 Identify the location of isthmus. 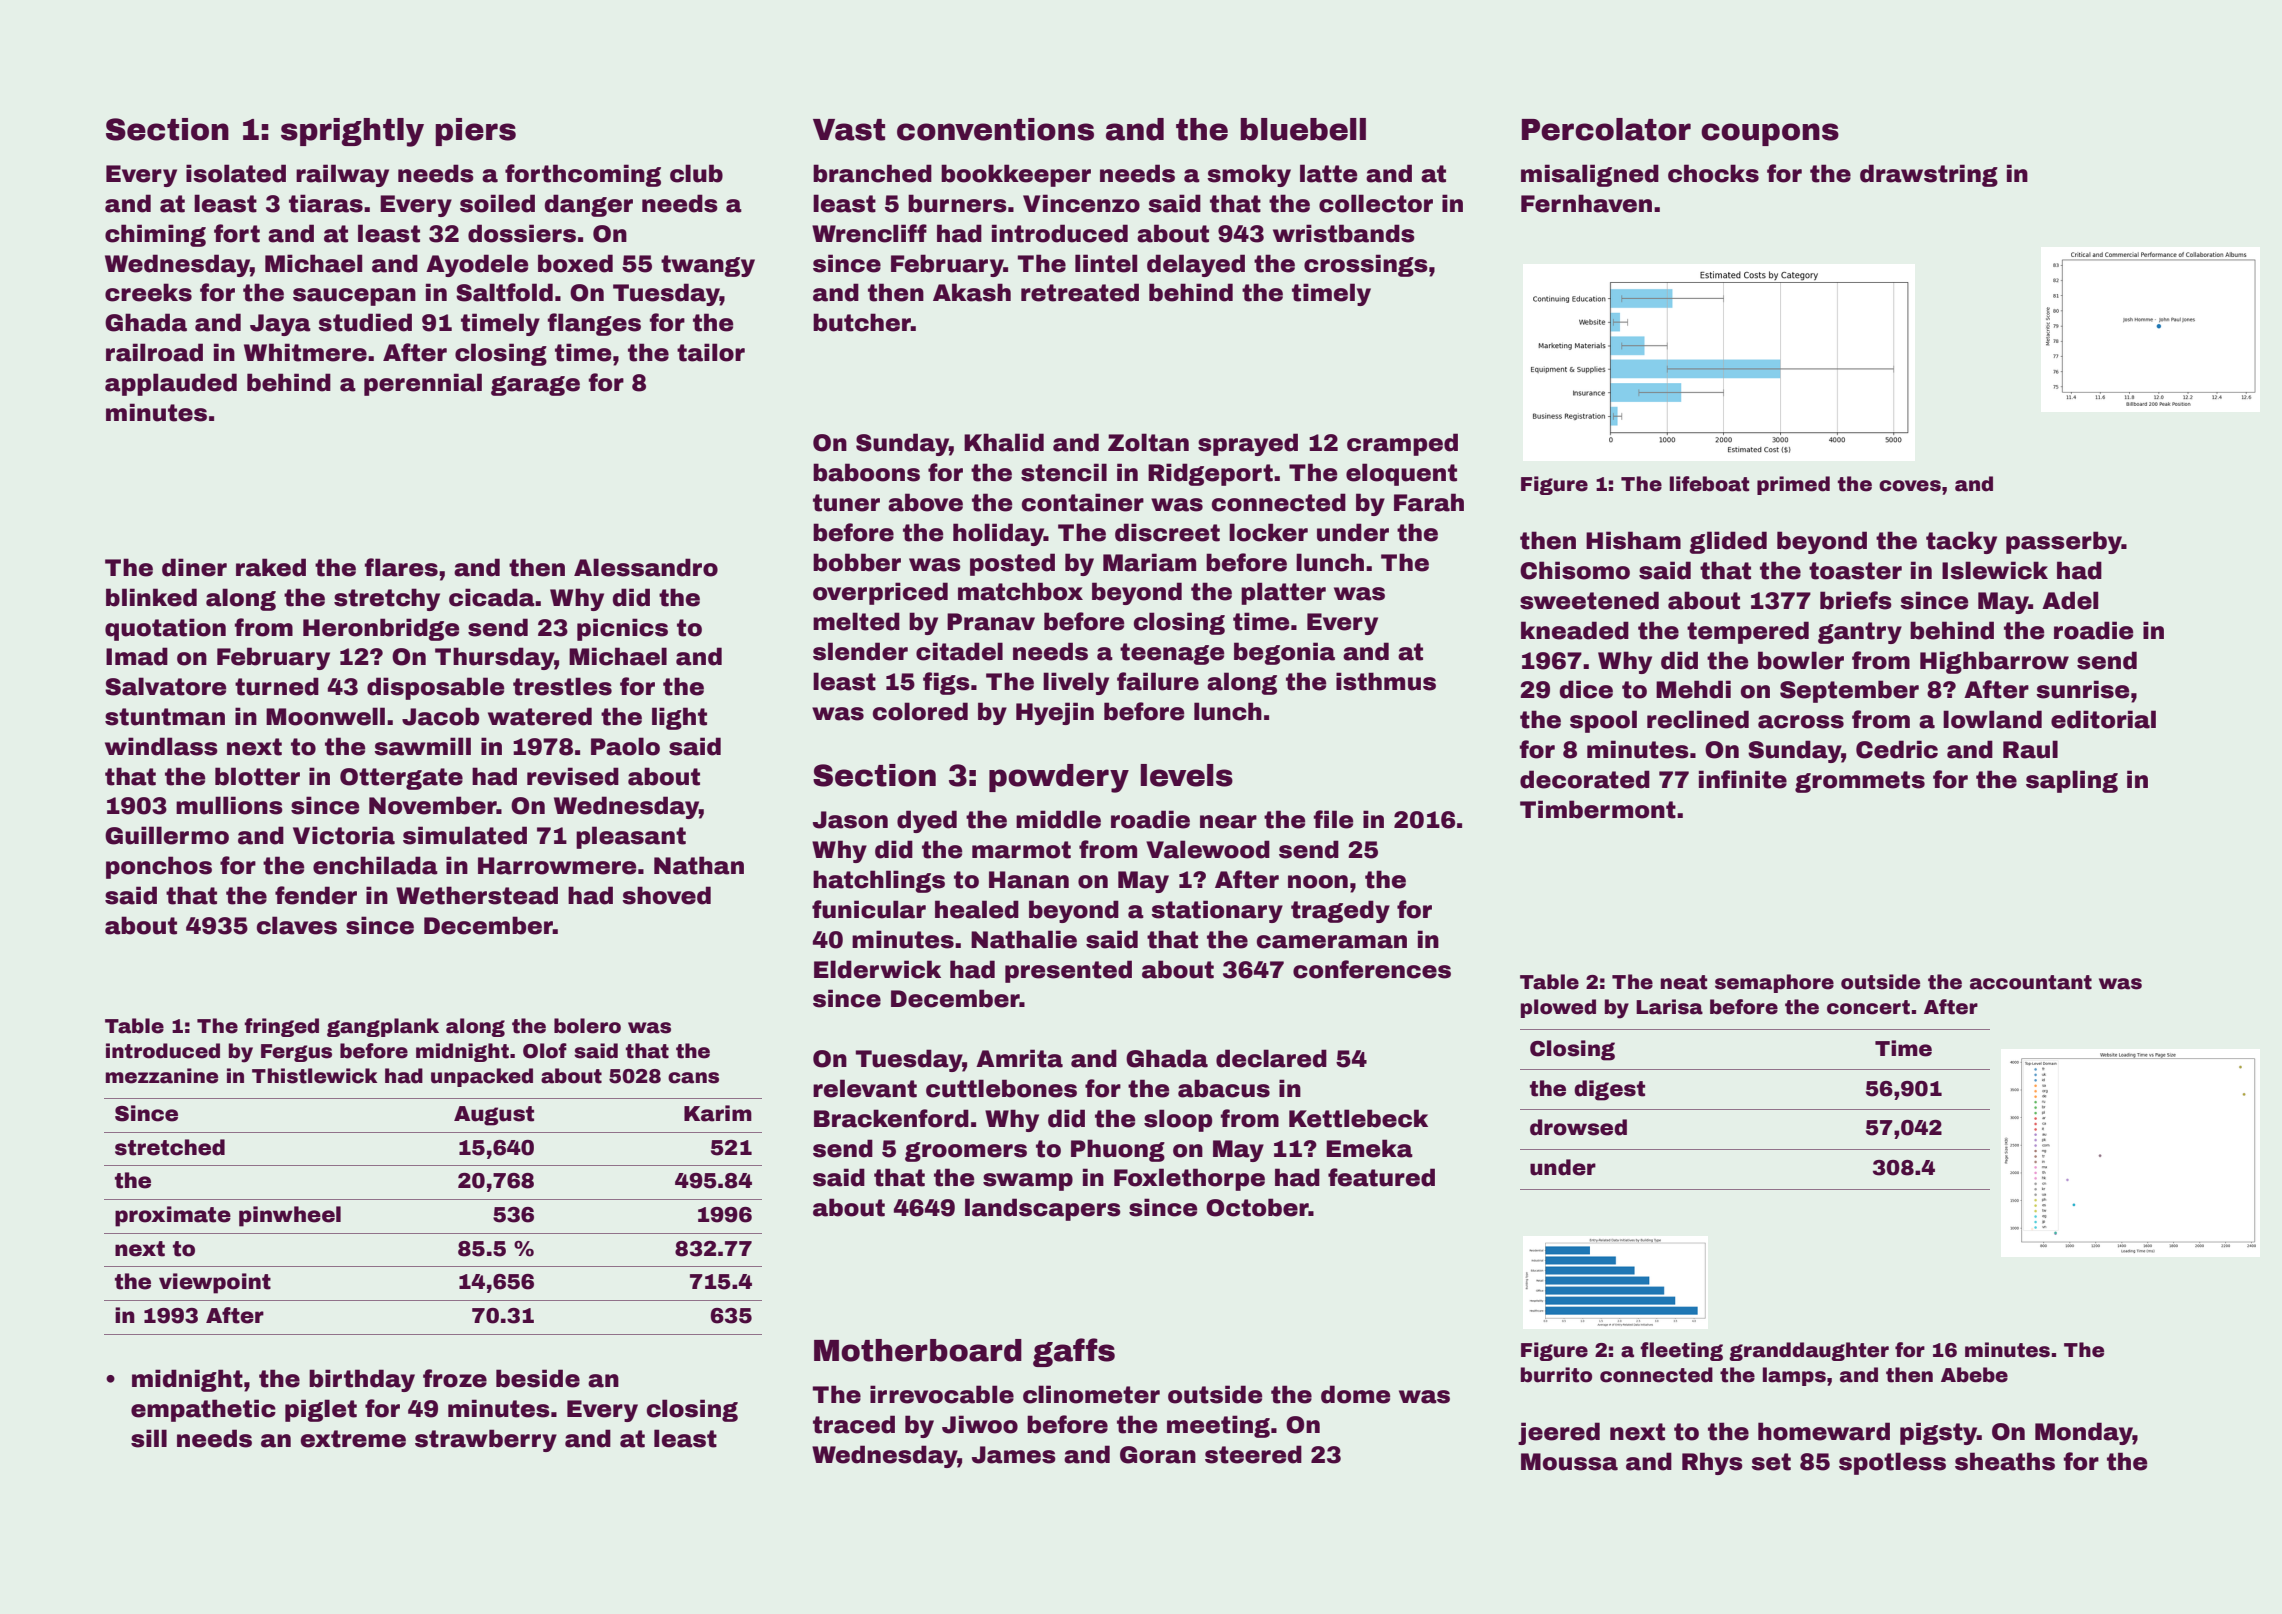
(1386, 681).
